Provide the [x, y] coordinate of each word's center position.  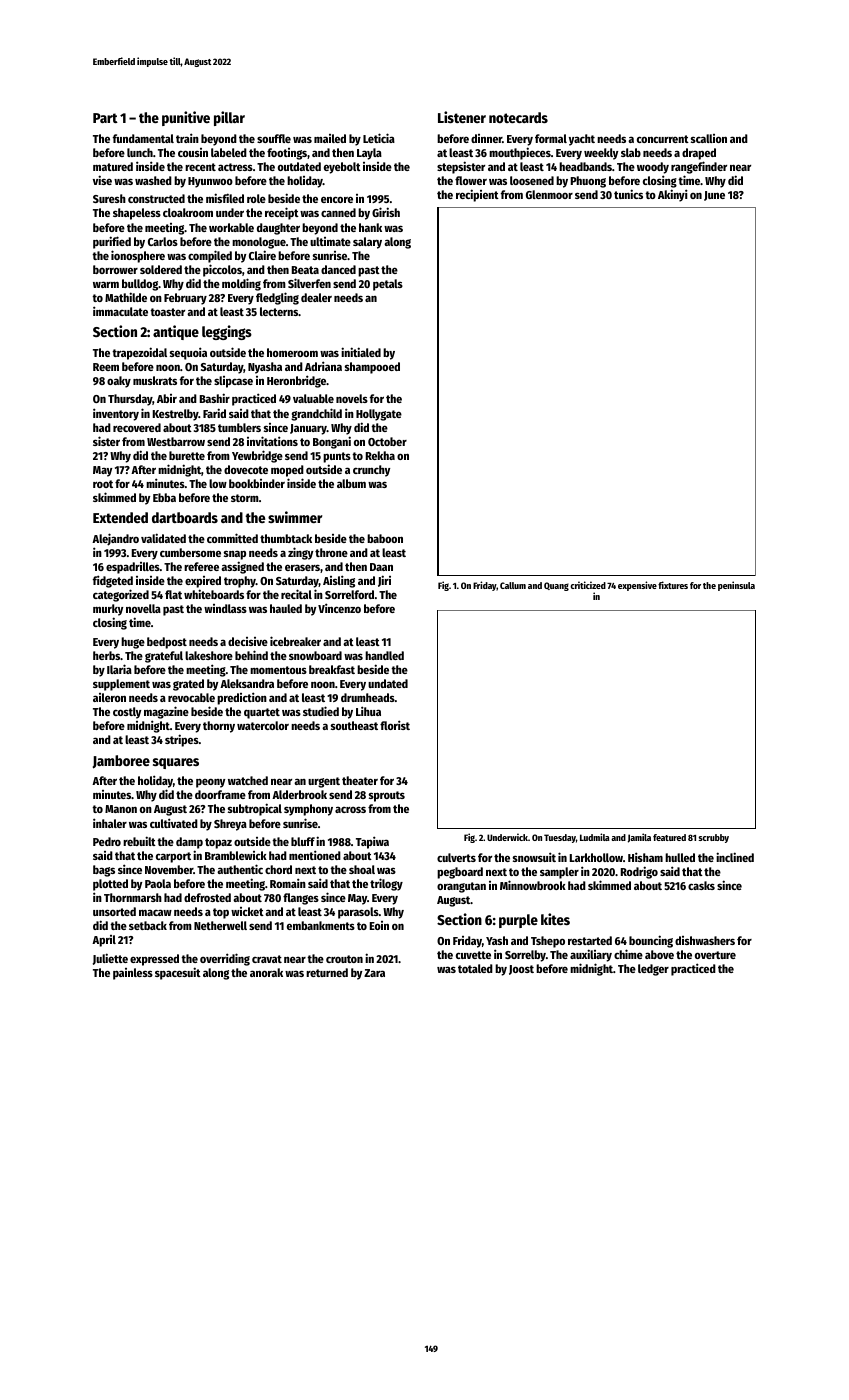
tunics [628, 194]
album [351, 483]
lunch [140, 152]
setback [148, 925]
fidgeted [113, 581]
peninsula [736, 586]
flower [471, 180]
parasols [358, 913]
